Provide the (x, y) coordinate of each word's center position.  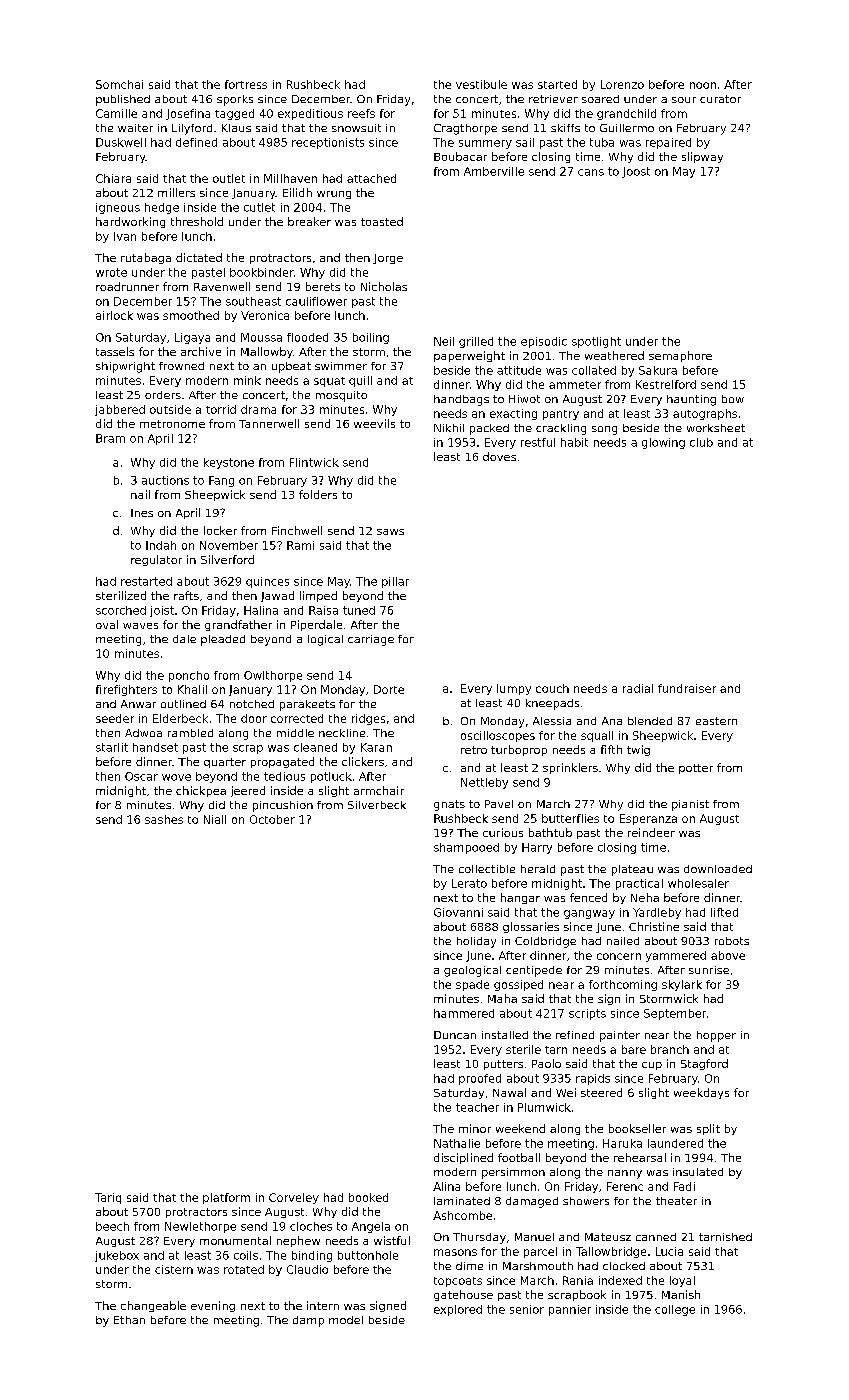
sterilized (121, 595)
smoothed (191, 315)
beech (112, 1226)
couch (552, 688)
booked (368, 1197)
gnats (449, 805)
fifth (611, 749)
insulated (698, 1172)
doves (499, 456)
